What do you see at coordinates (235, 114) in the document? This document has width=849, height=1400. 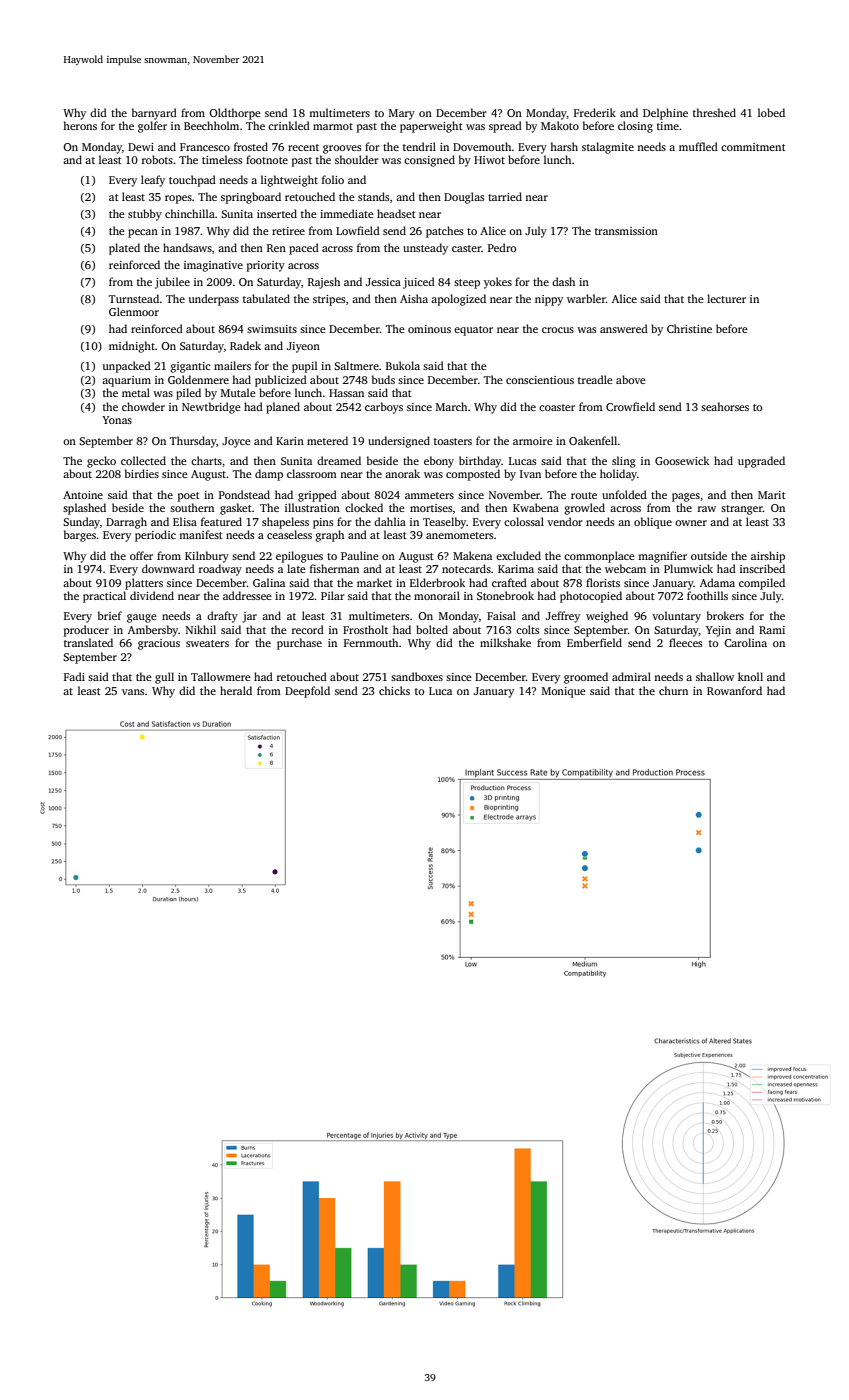 I see `Oldthorpe` at bounding box center [235, 114].
